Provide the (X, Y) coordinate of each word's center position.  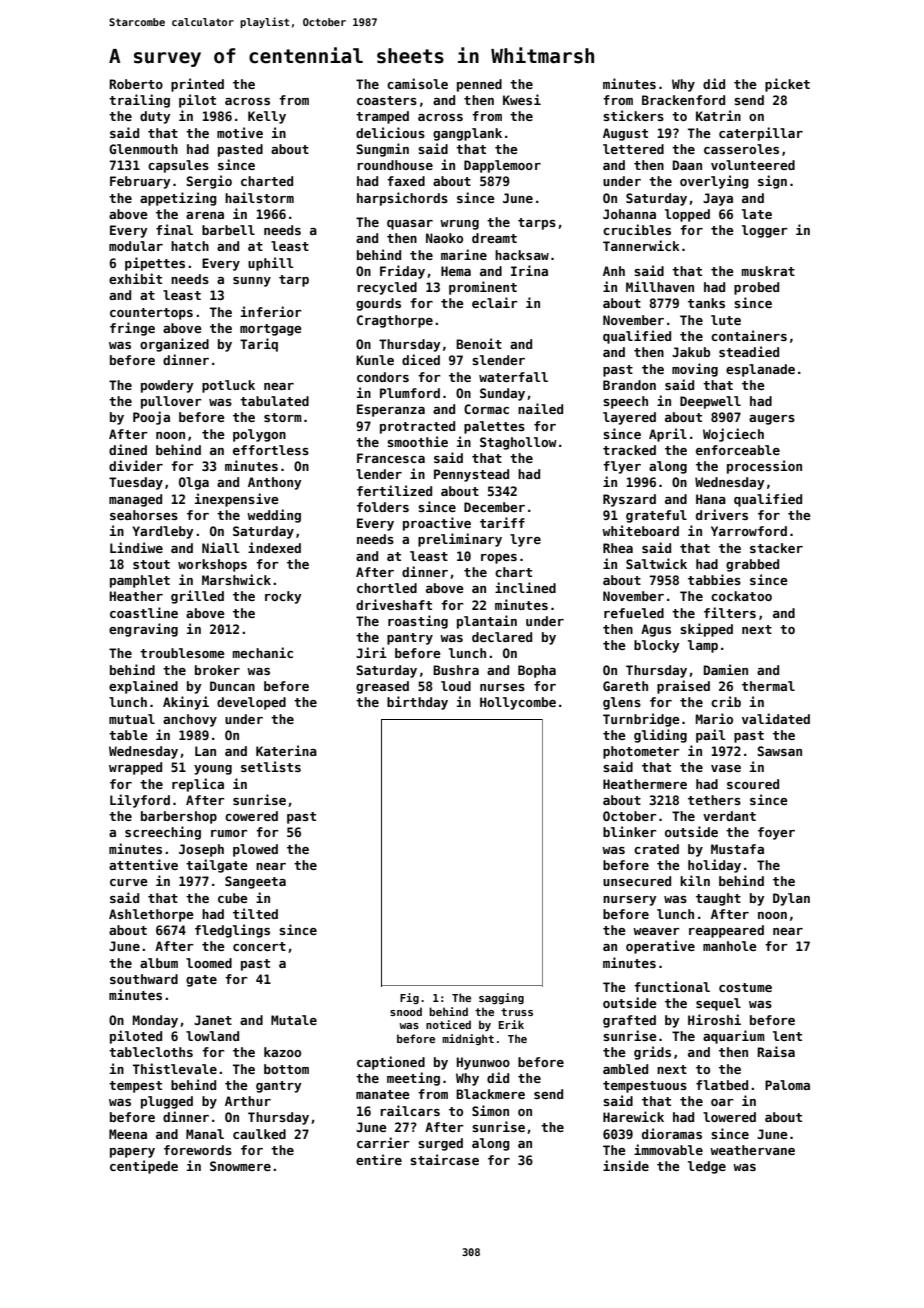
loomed (209, 963)
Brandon (629, 385)
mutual (132, 719)
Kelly (267, 117)
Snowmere (240, 1166)
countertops (151, 314)
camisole (417, 83)
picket (787, 85)
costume (745, 987)
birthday (417, 703)
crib (726, 701)
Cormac (486, 409)
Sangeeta (255, 882)
